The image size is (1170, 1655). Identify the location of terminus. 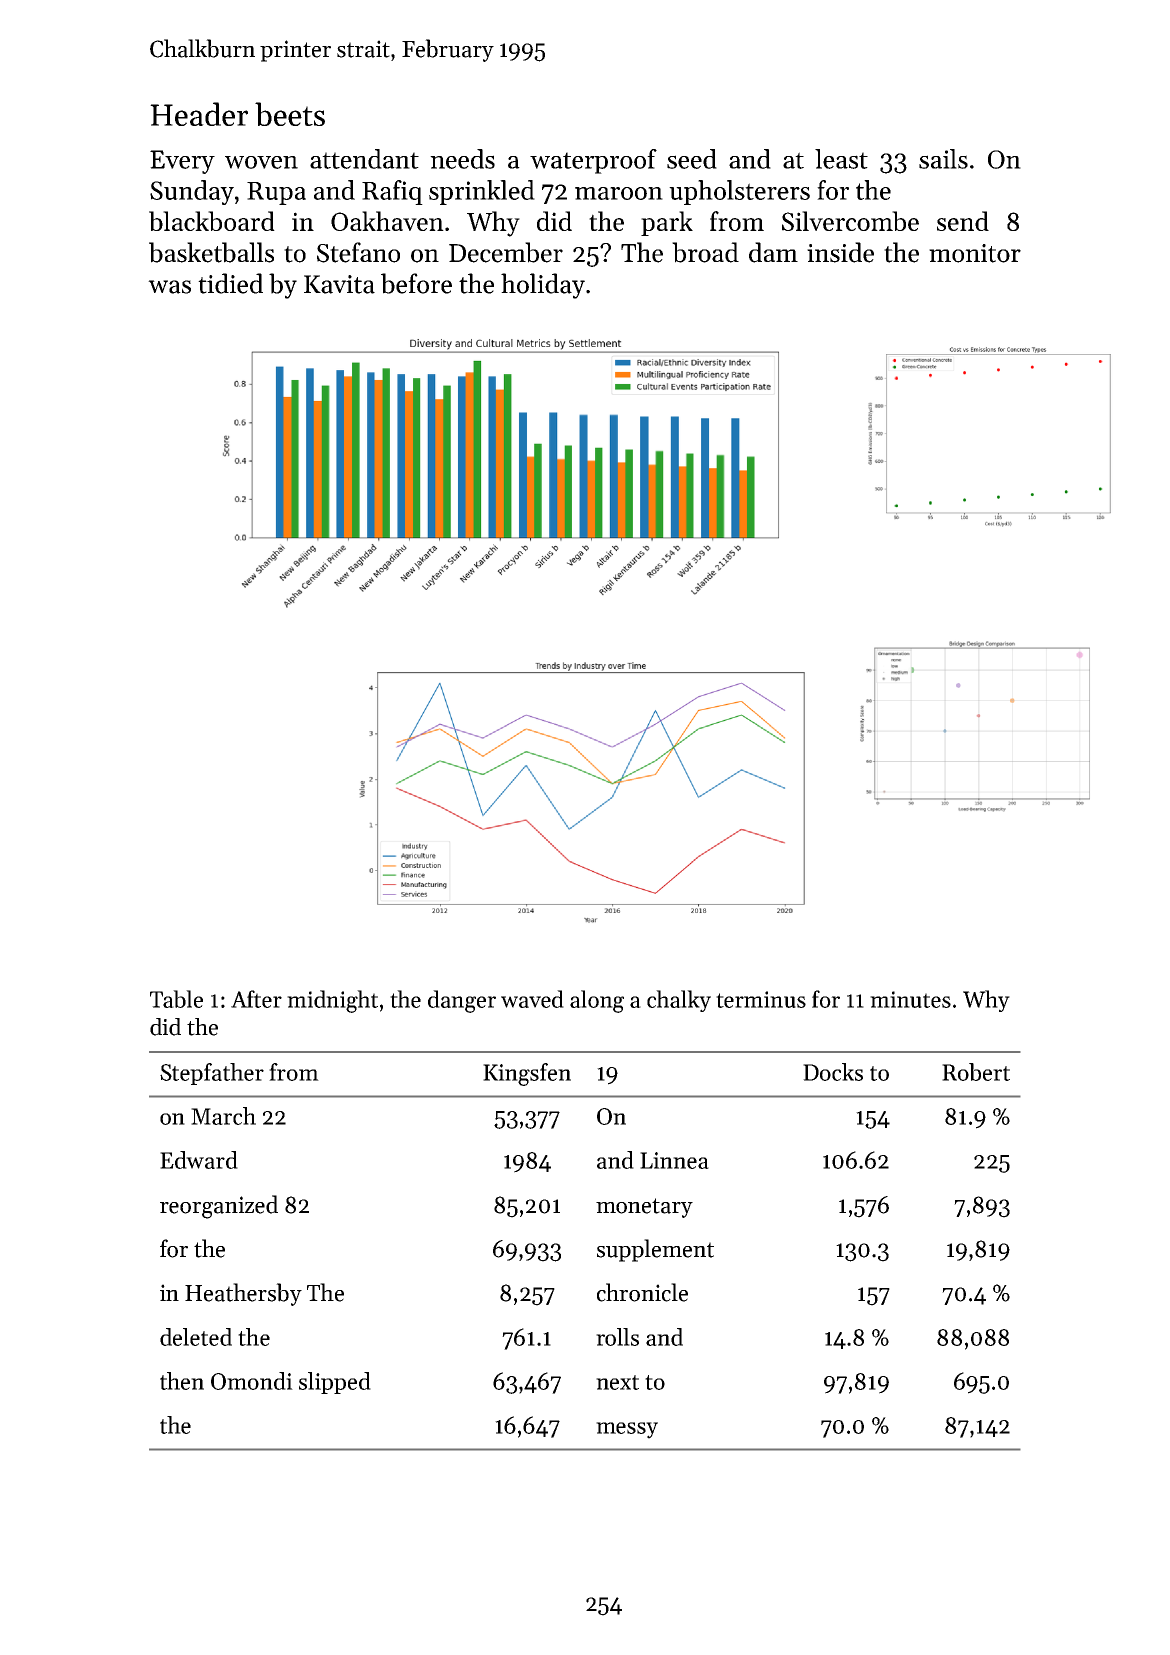
(761, 999).
